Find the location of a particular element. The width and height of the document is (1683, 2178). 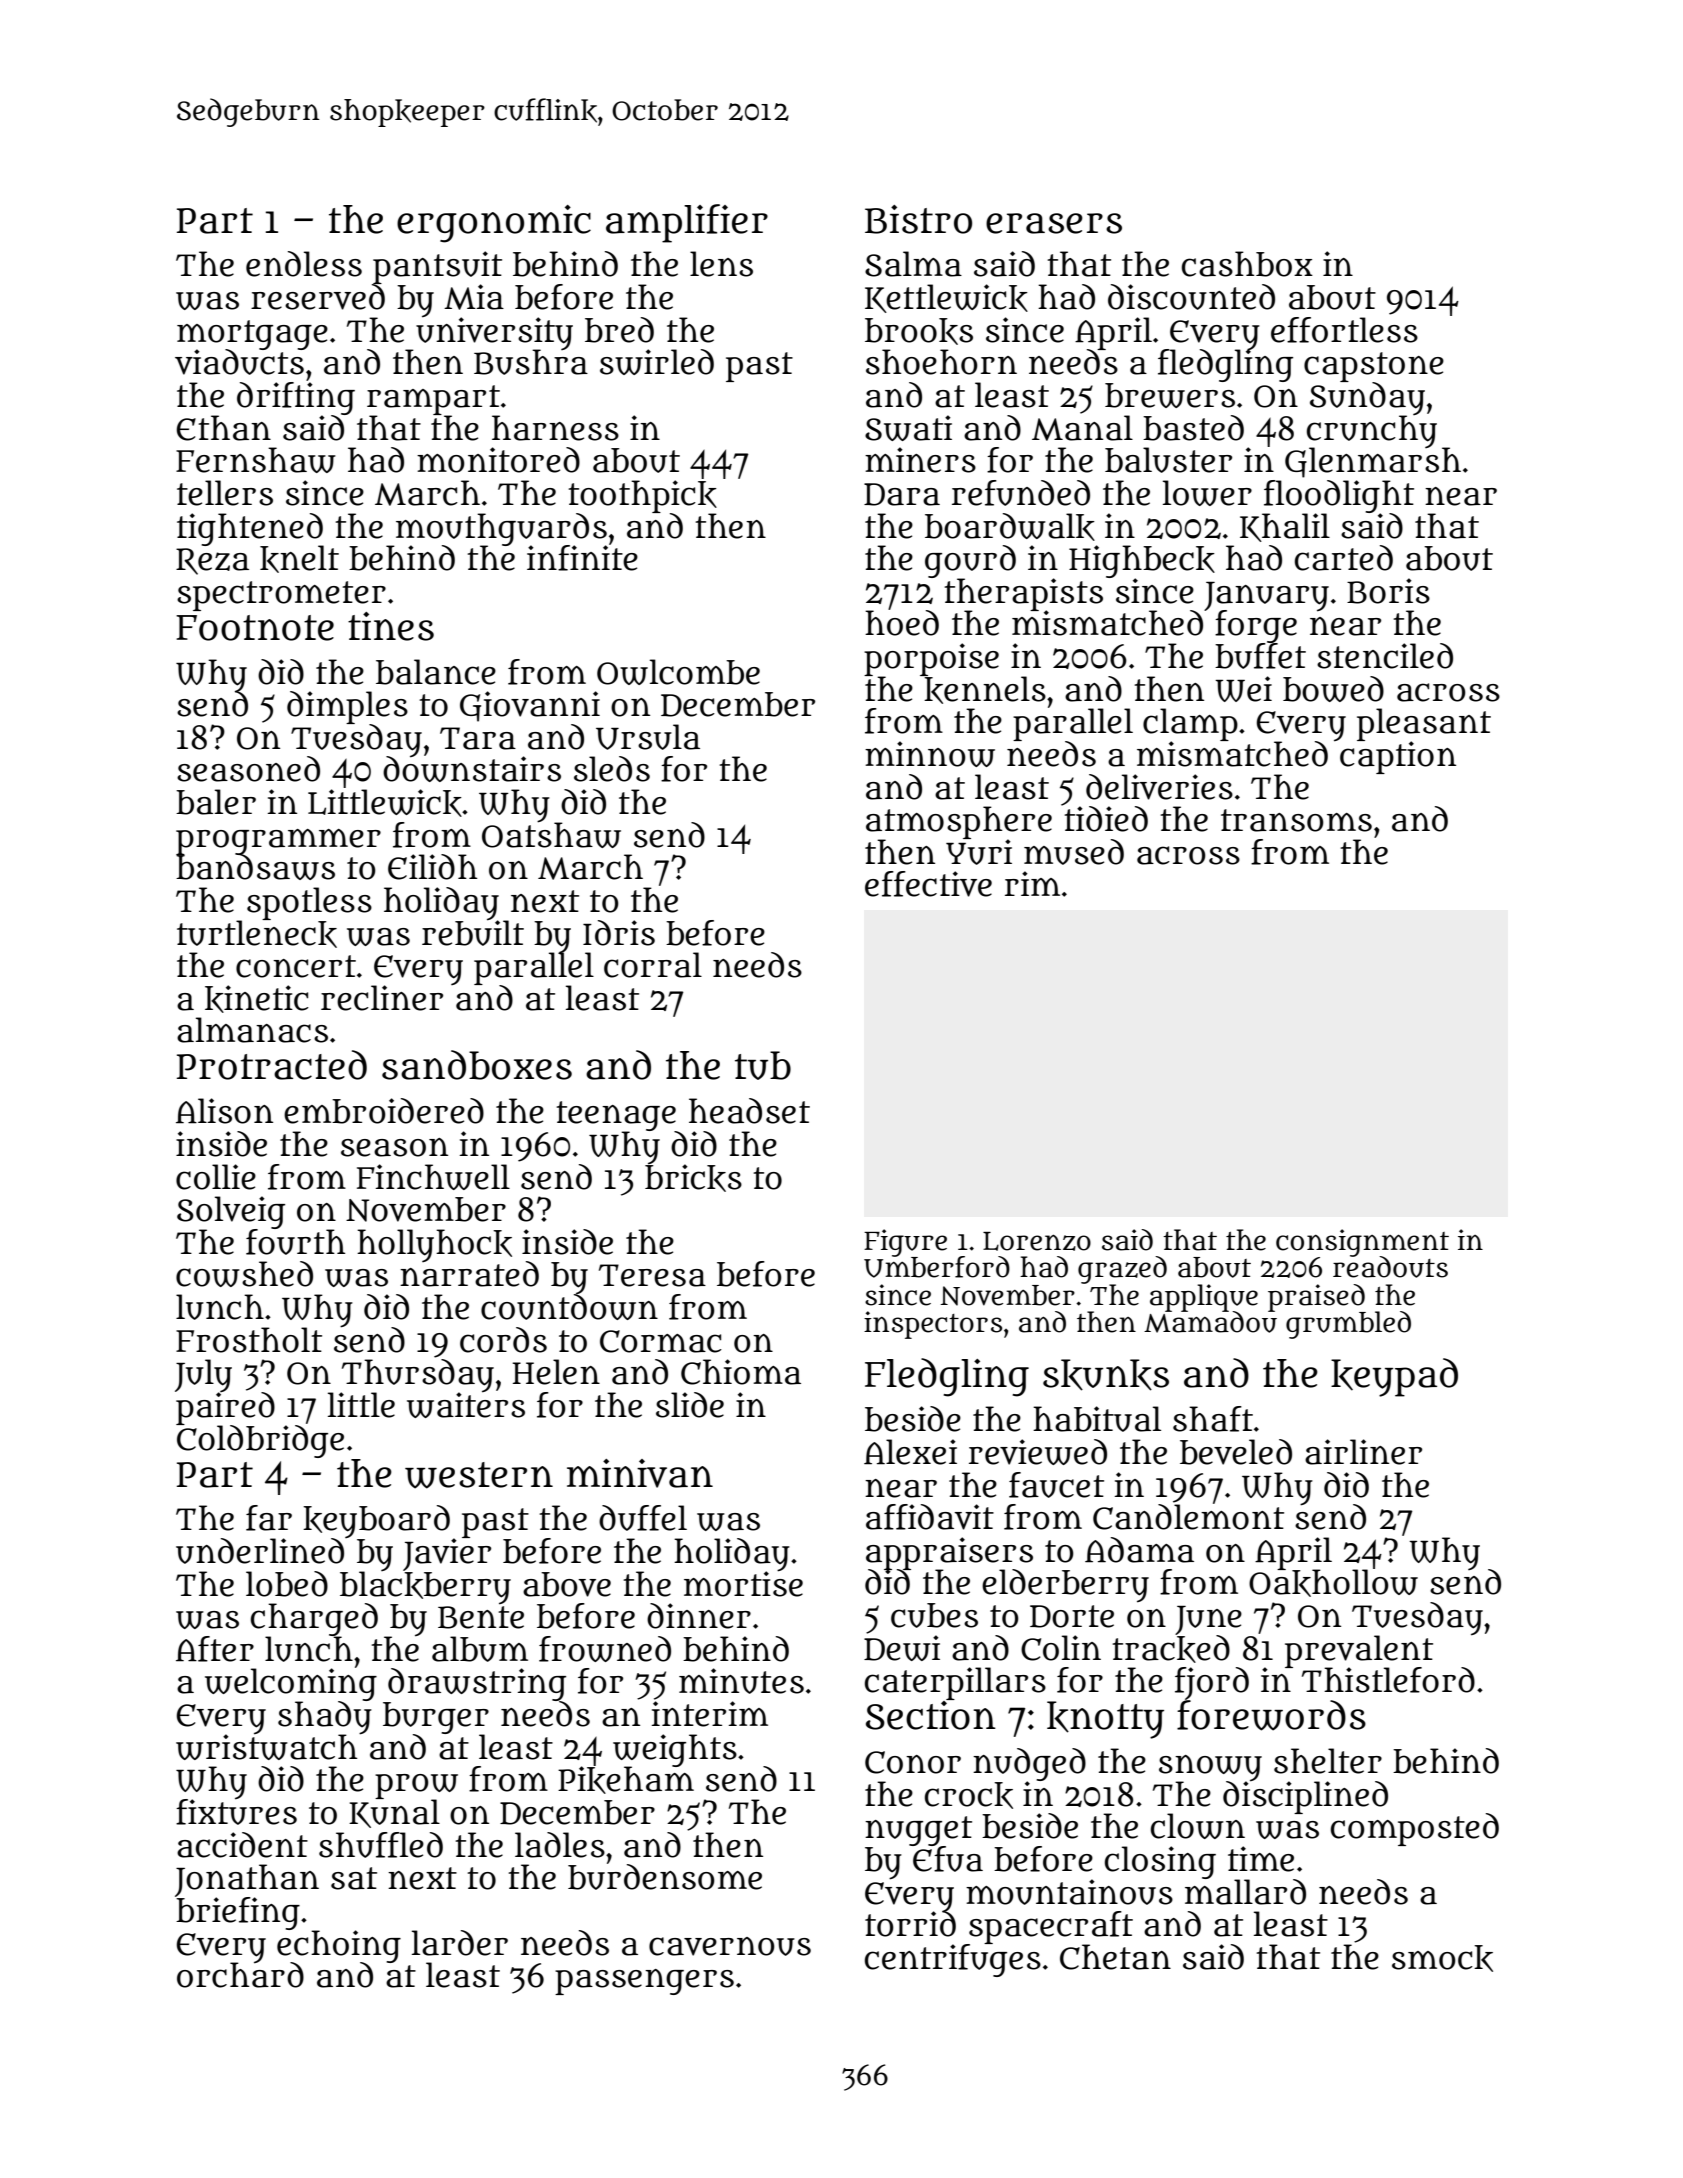

skunks is located at coordinates (1106, 1375).
